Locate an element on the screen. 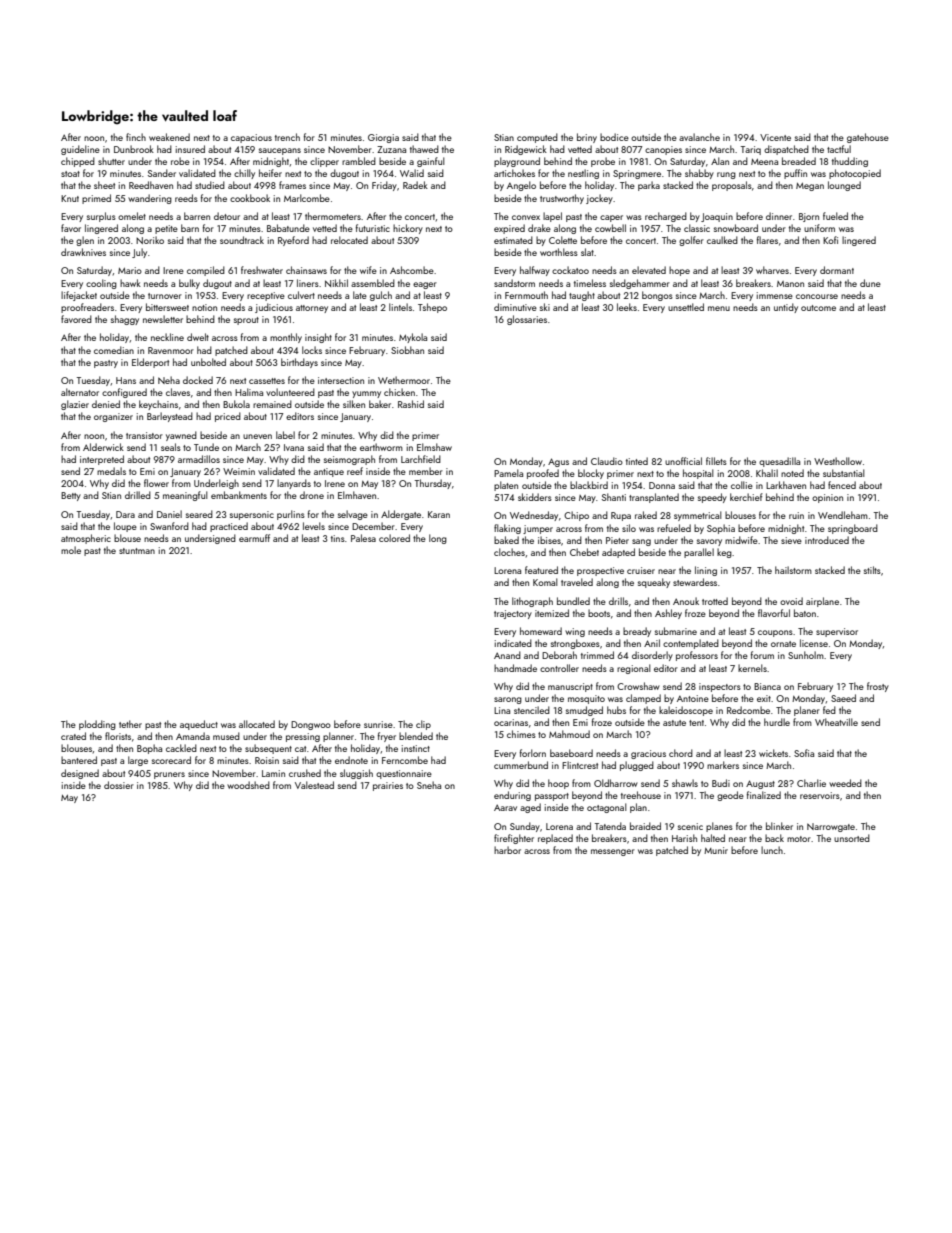 This screenshot has height=1233, width=952. trajectory is located at coordinates (513, 614).
